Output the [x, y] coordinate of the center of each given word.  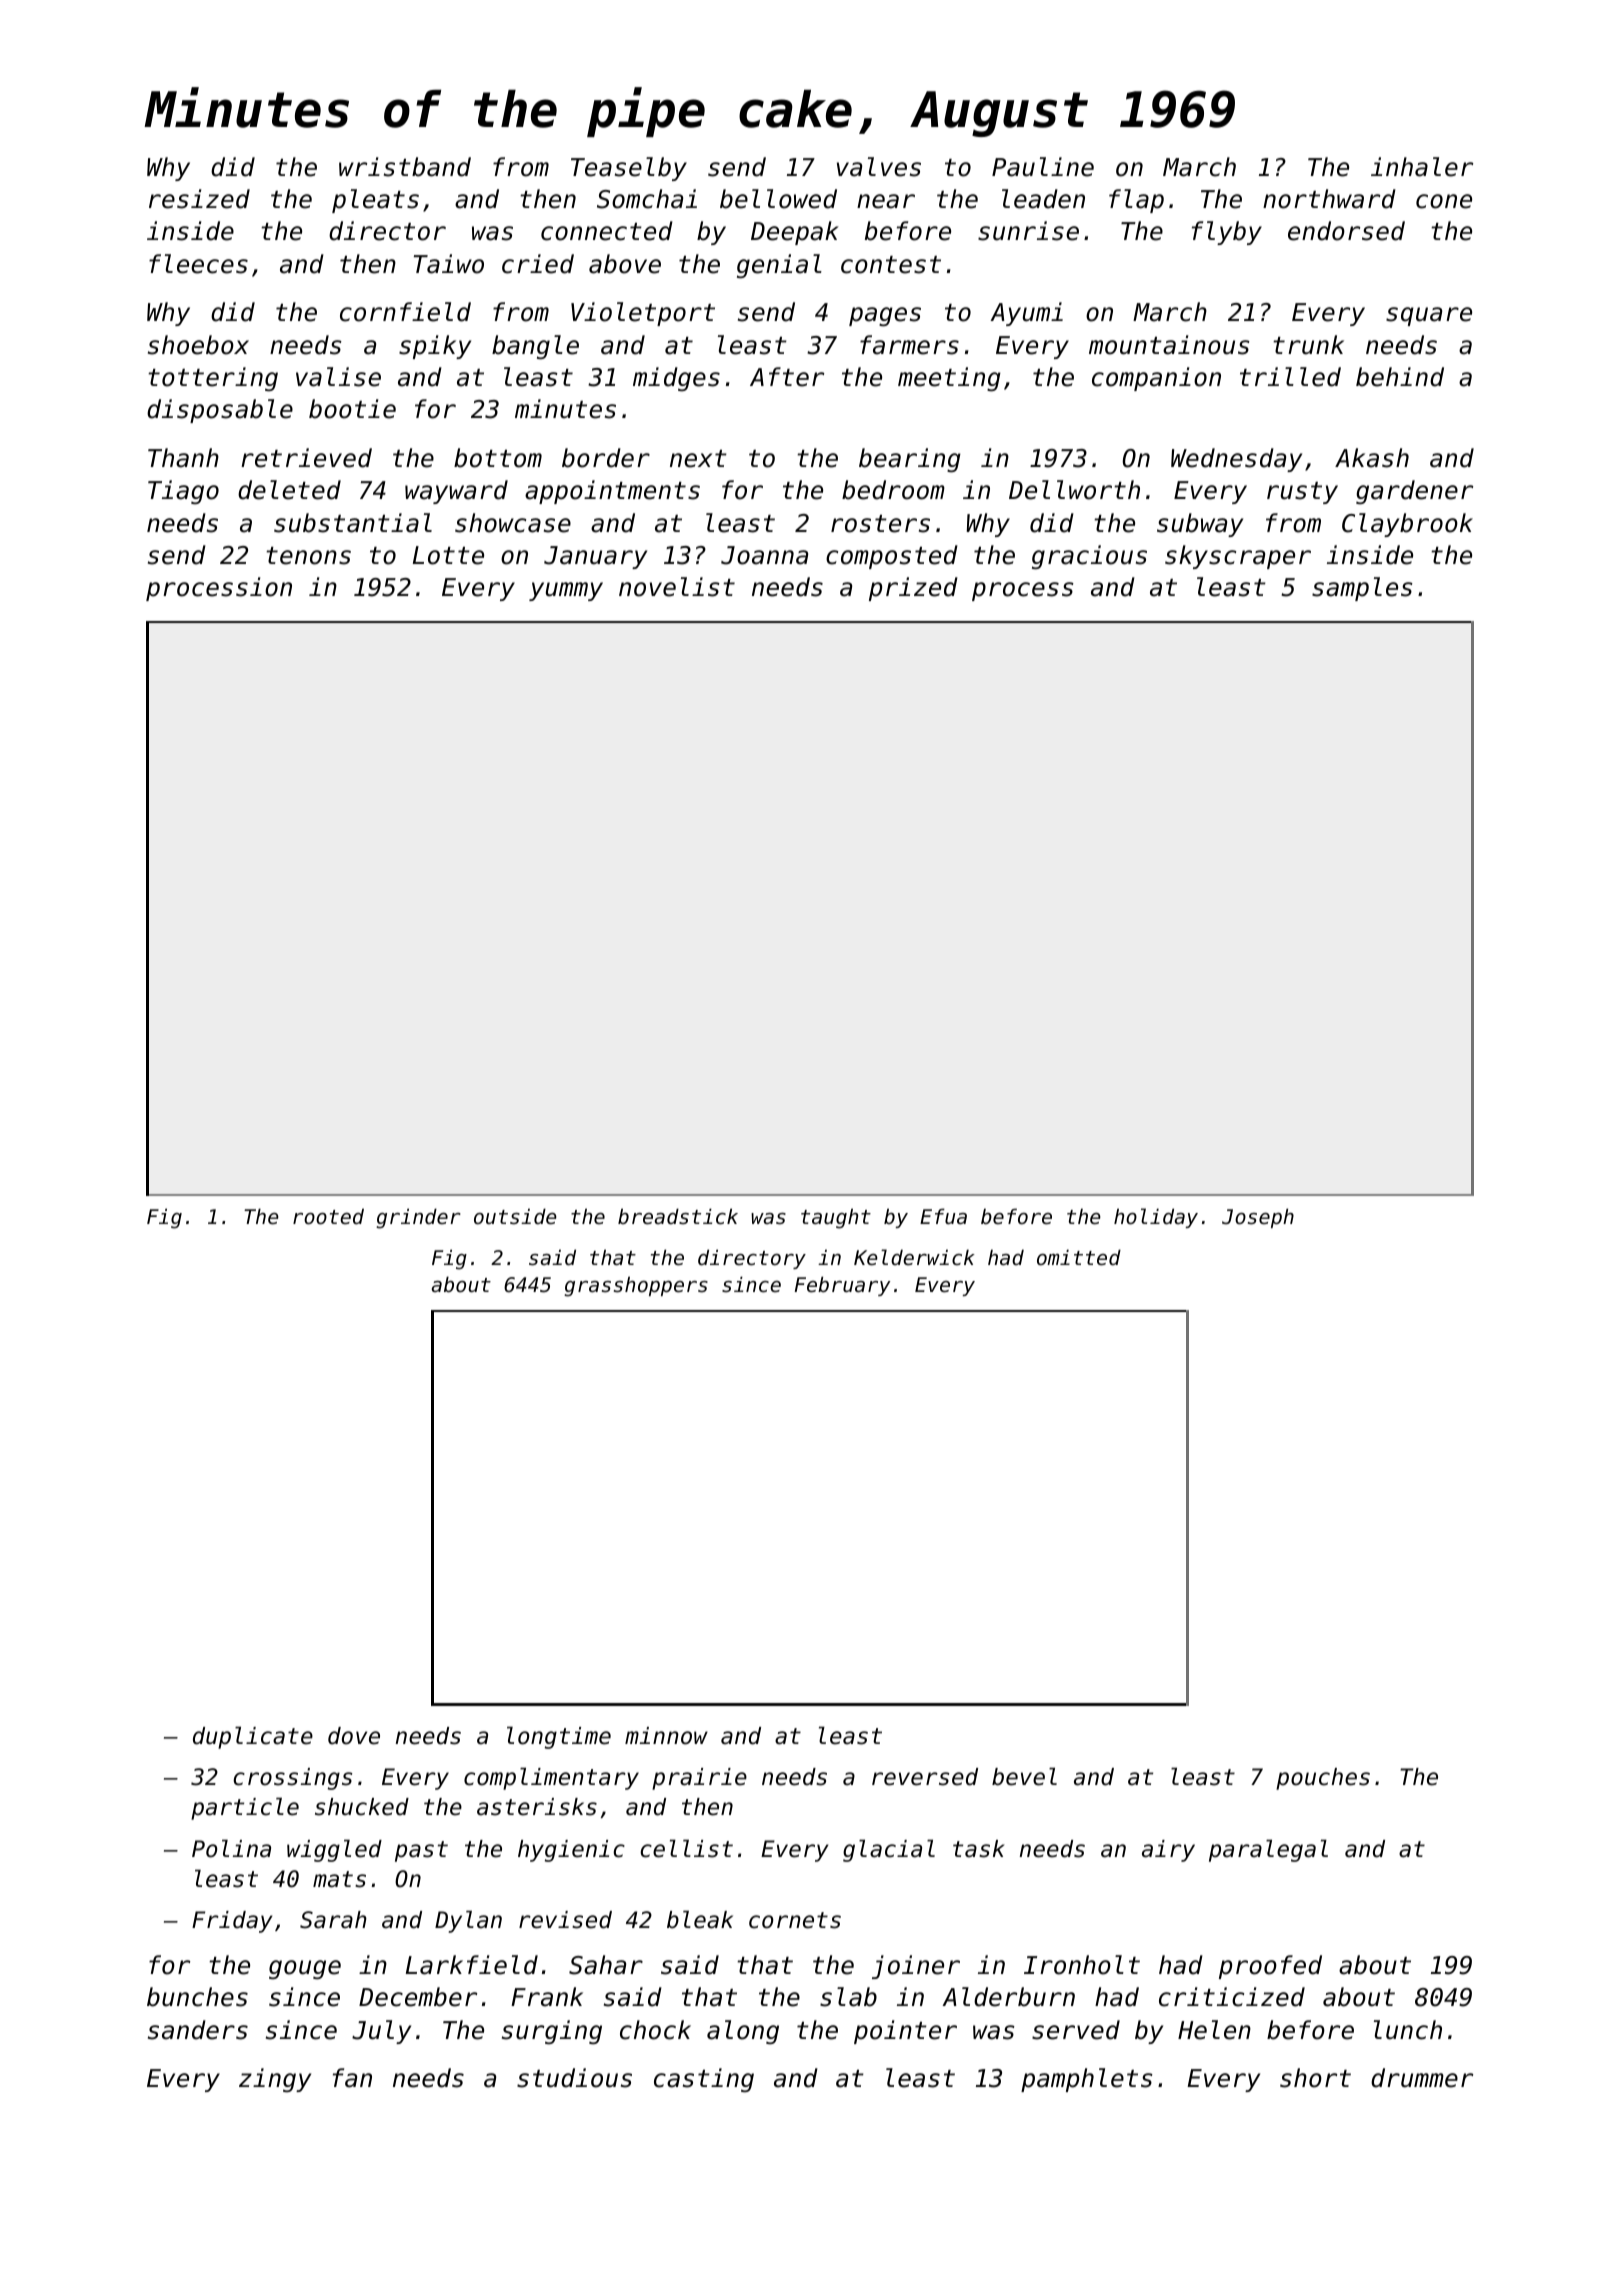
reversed [925, 1777]
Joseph [1258, 1218]
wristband [405, 167]
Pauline [1043, 167]
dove [354, 1736]
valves [879, 167]
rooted [328, 1216]
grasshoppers [636, 1286]
